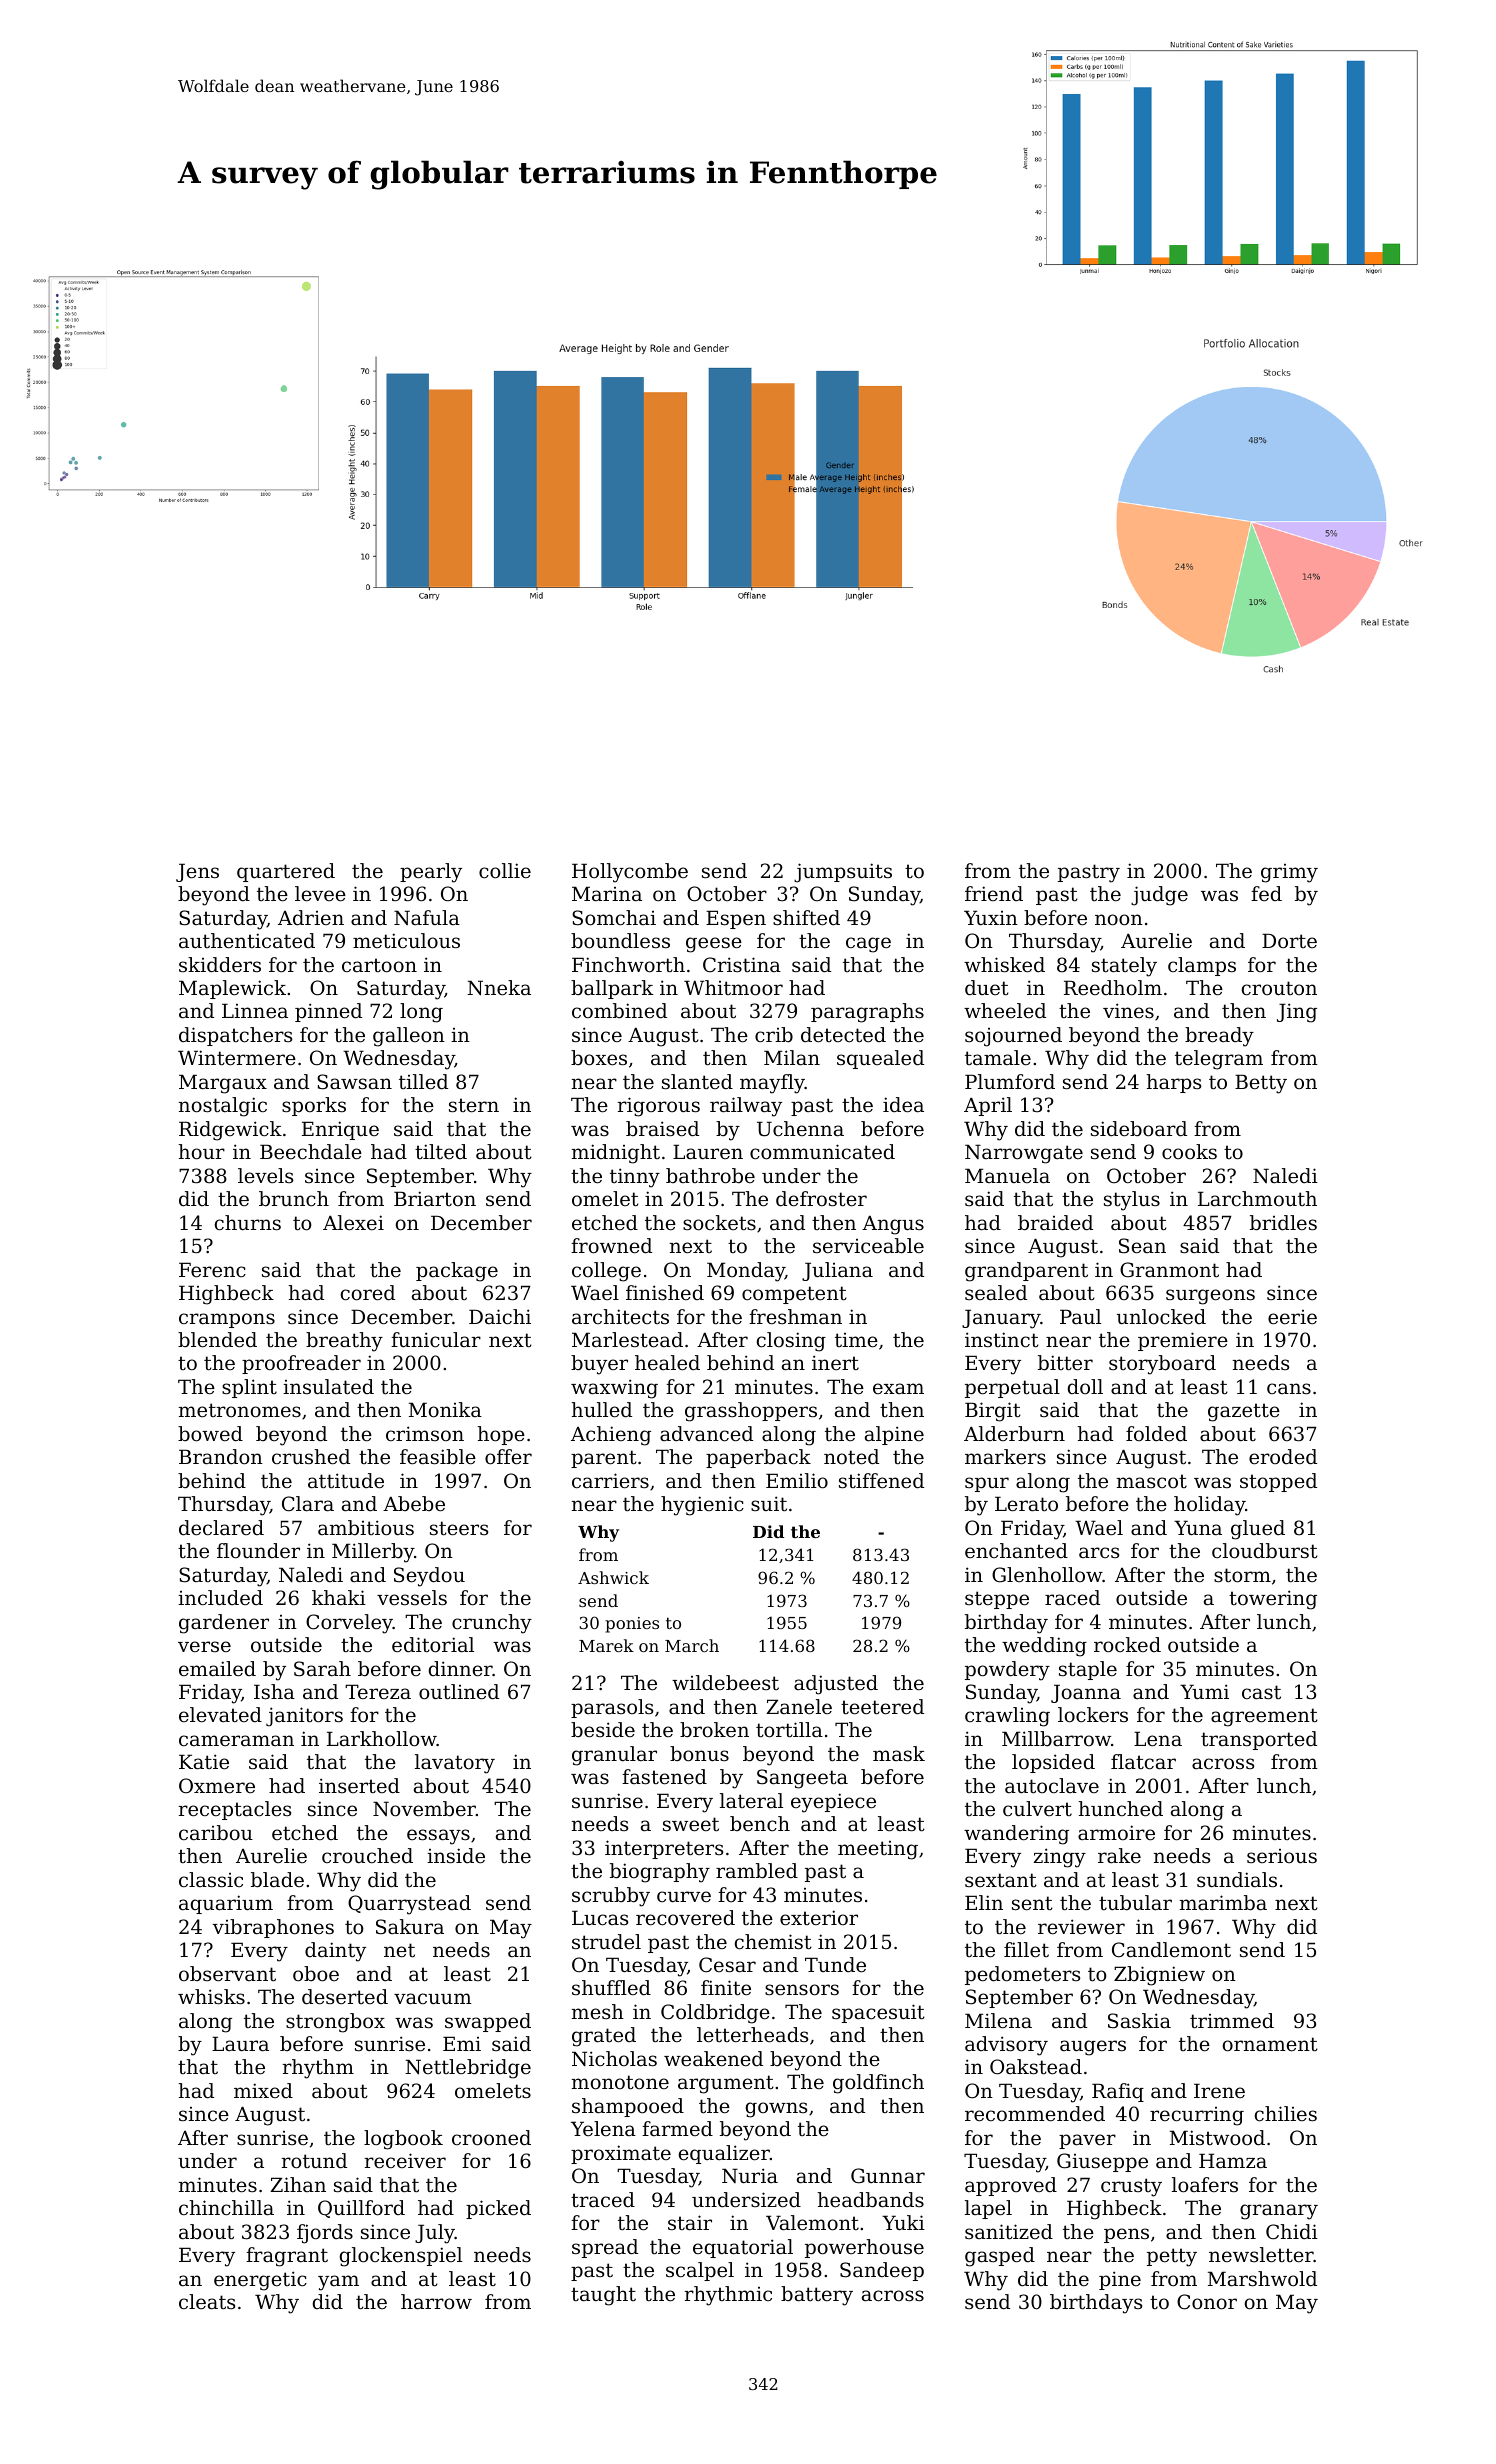 This screenshot has height=2464, width=1496. What do you see at coordinates (597, 2012) in the screenshot?
I see `mesh` at bounding box center [597, 2012].
